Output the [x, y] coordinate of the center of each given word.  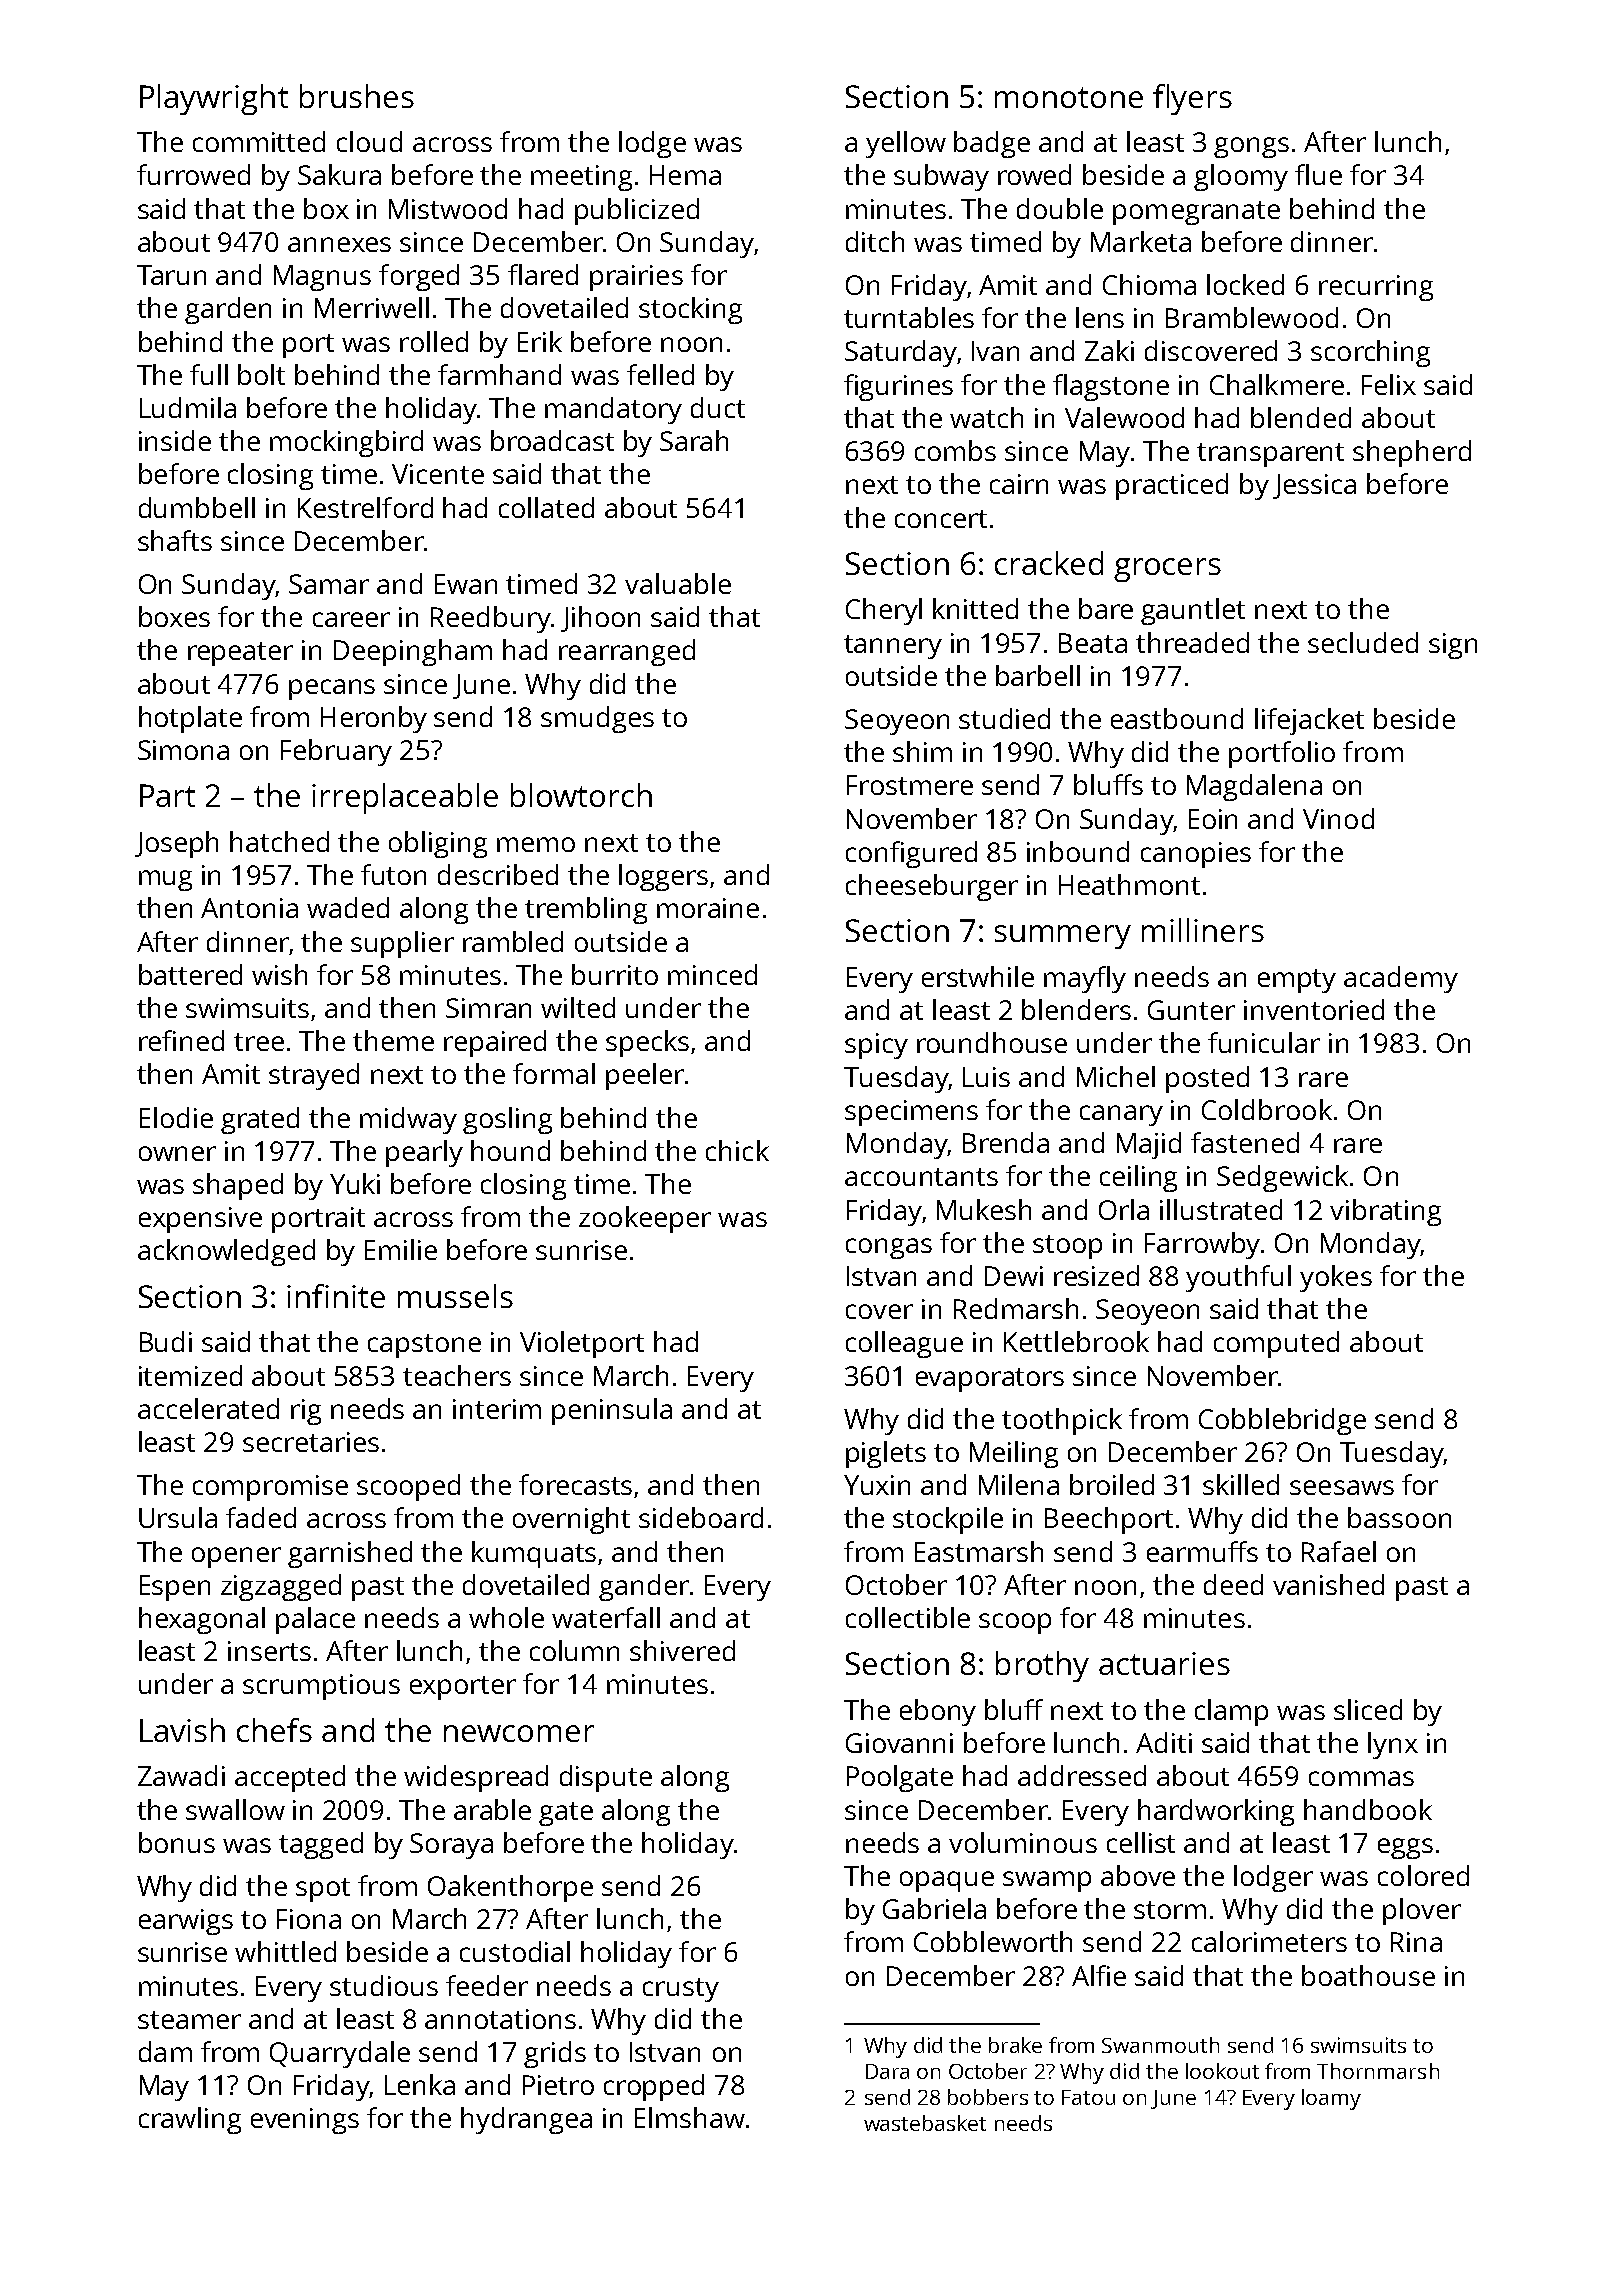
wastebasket [925, 2123]
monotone [1069, 97]
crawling [190, 2120]
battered [190, 974]
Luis [986, 1077]
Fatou [1088, 2097]
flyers [1192, 99]
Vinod [1338, 818]
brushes [357, 96]
